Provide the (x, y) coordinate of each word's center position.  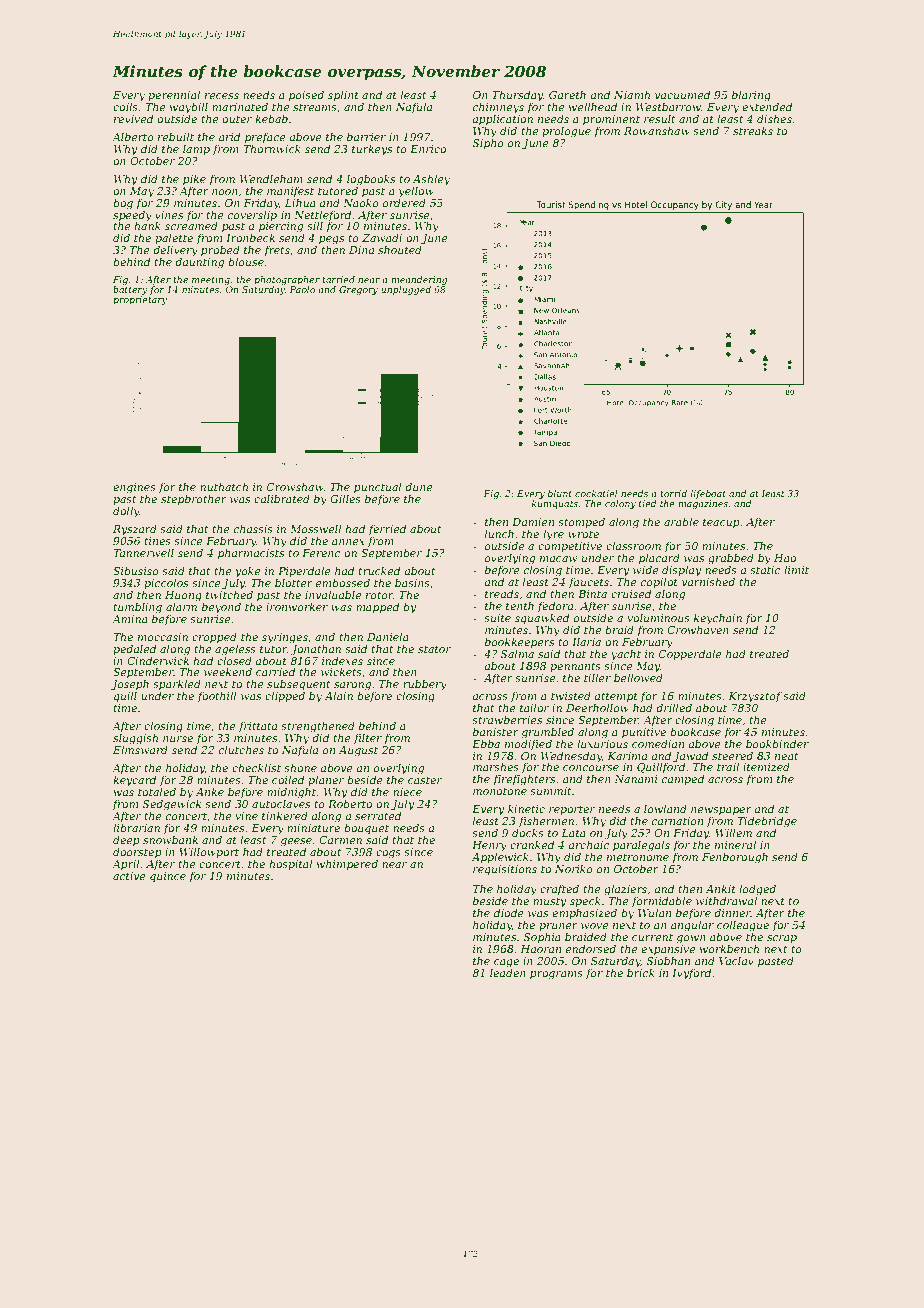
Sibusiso (136, 570)
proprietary (140, 300)
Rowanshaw (657, 130)
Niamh (632, 94)
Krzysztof (755, 697)
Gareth (567, 94)
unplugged (406, 290)
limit (796, 569)
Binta (592, 594)
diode (509, 912)
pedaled (134, 649)
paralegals (641, 846)
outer (237, 119)
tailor (534, 707)
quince (168, 877)
